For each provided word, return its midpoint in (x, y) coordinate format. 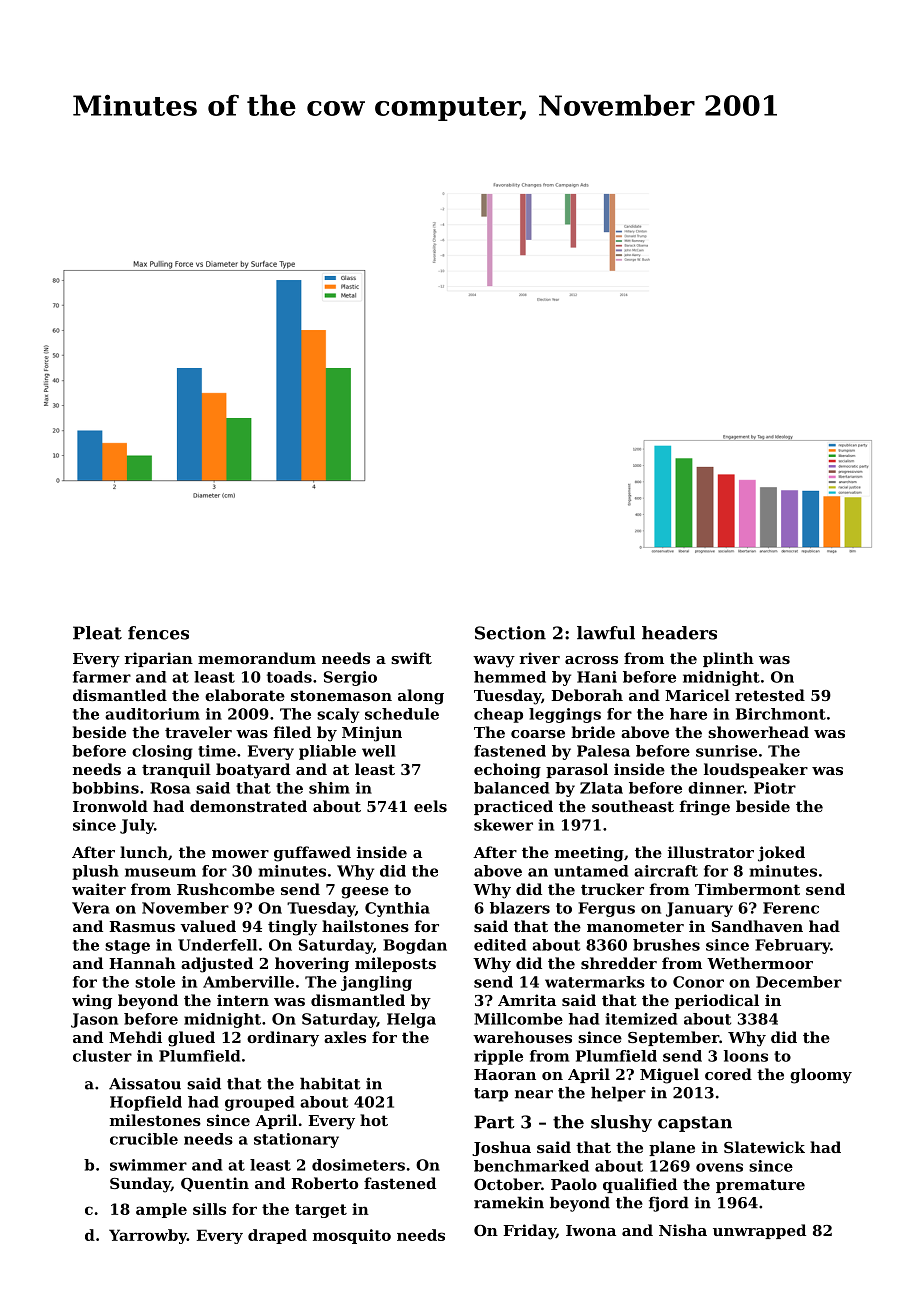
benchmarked (531, 1166)
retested (770, 695)
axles (345, 1037)
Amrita (527, 1000)
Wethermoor (760, 963)
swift (411, 658)
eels (430, 806)
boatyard (253, 771)
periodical (717, 1001)
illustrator (711, 852)
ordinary (283, 1039)
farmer (102, 677)
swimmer (148, 1165)
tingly (292, 928)
